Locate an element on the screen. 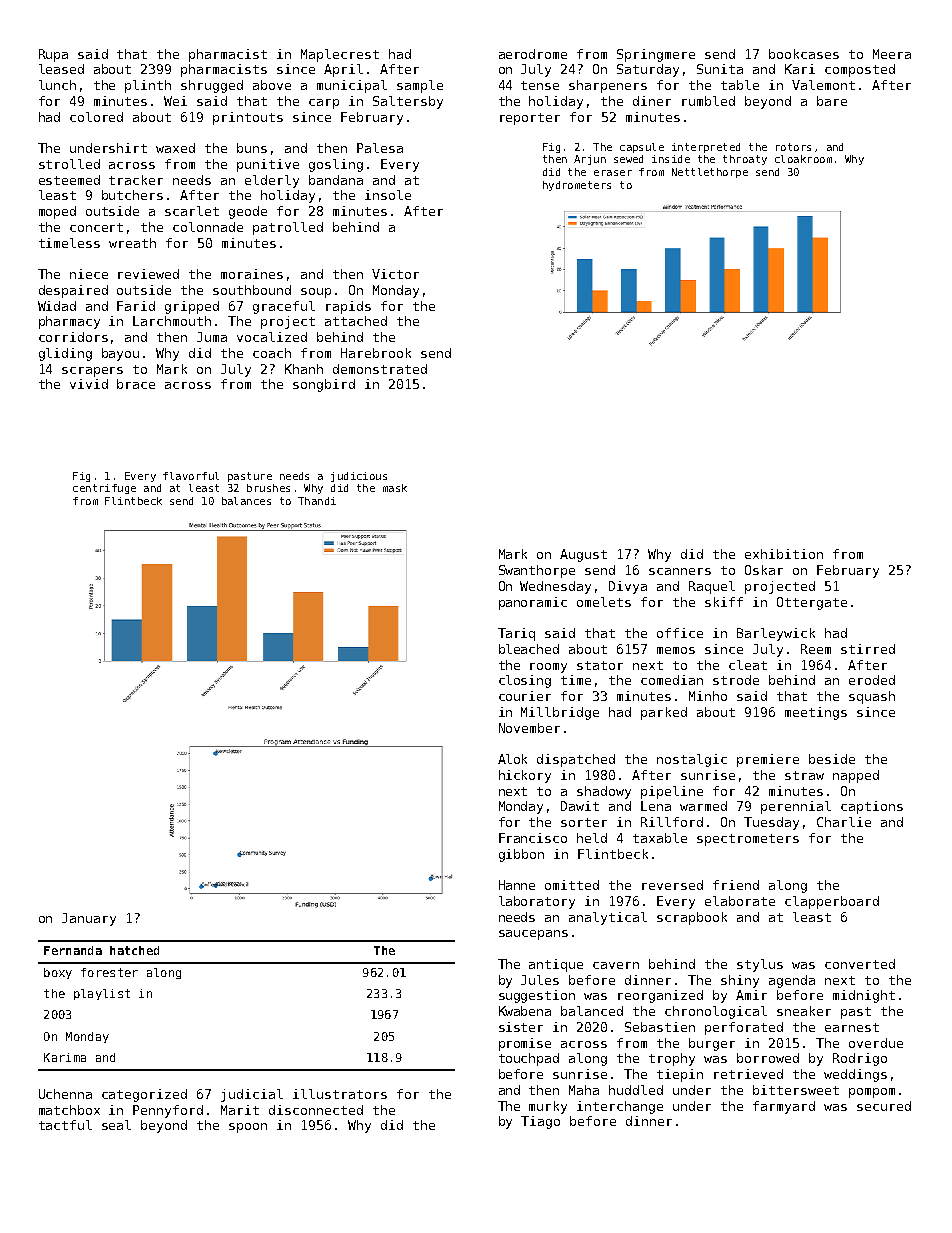  courier is located at coordinates (525, 696).
